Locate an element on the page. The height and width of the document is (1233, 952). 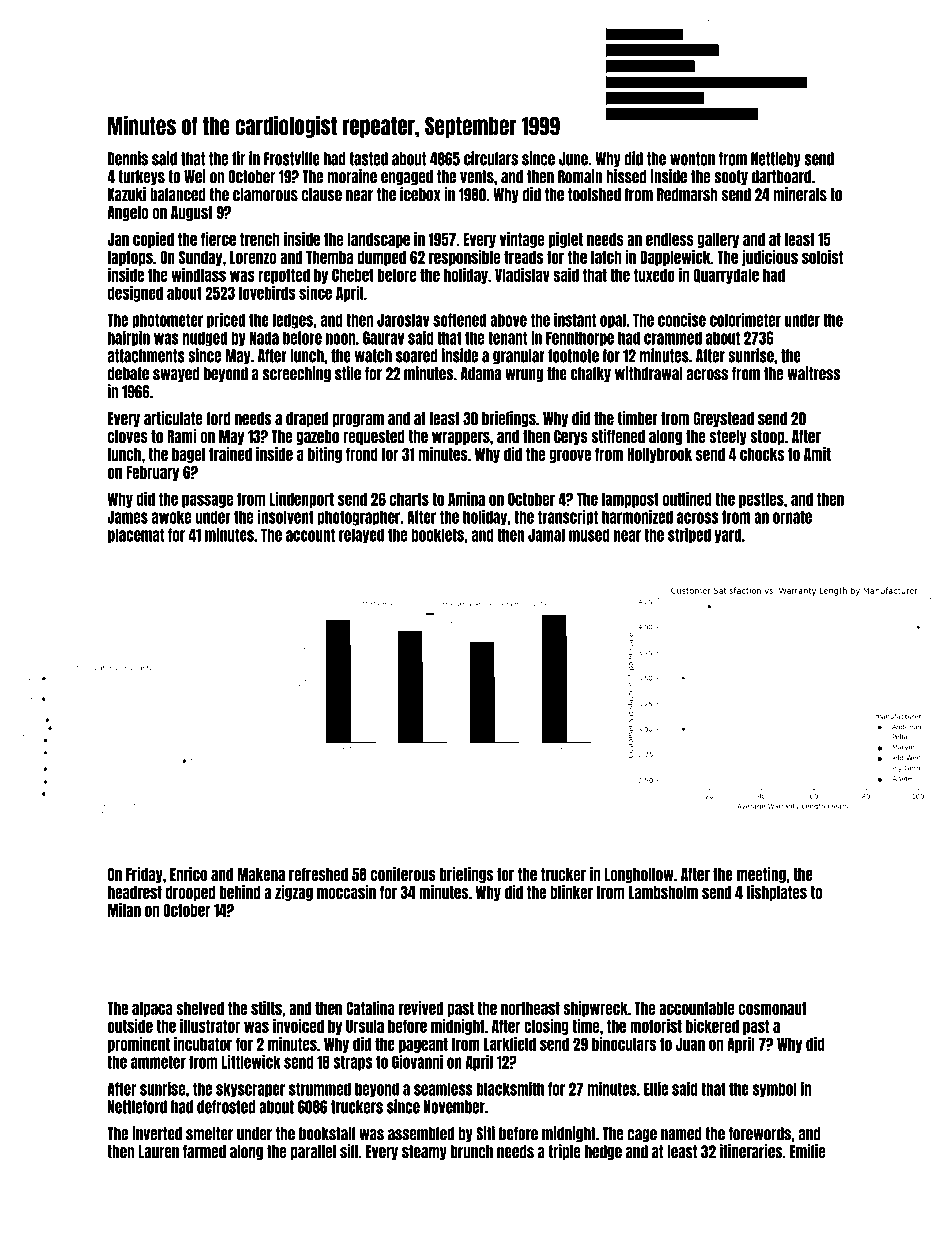
Longhollow is located at coordinates (639, 875).
